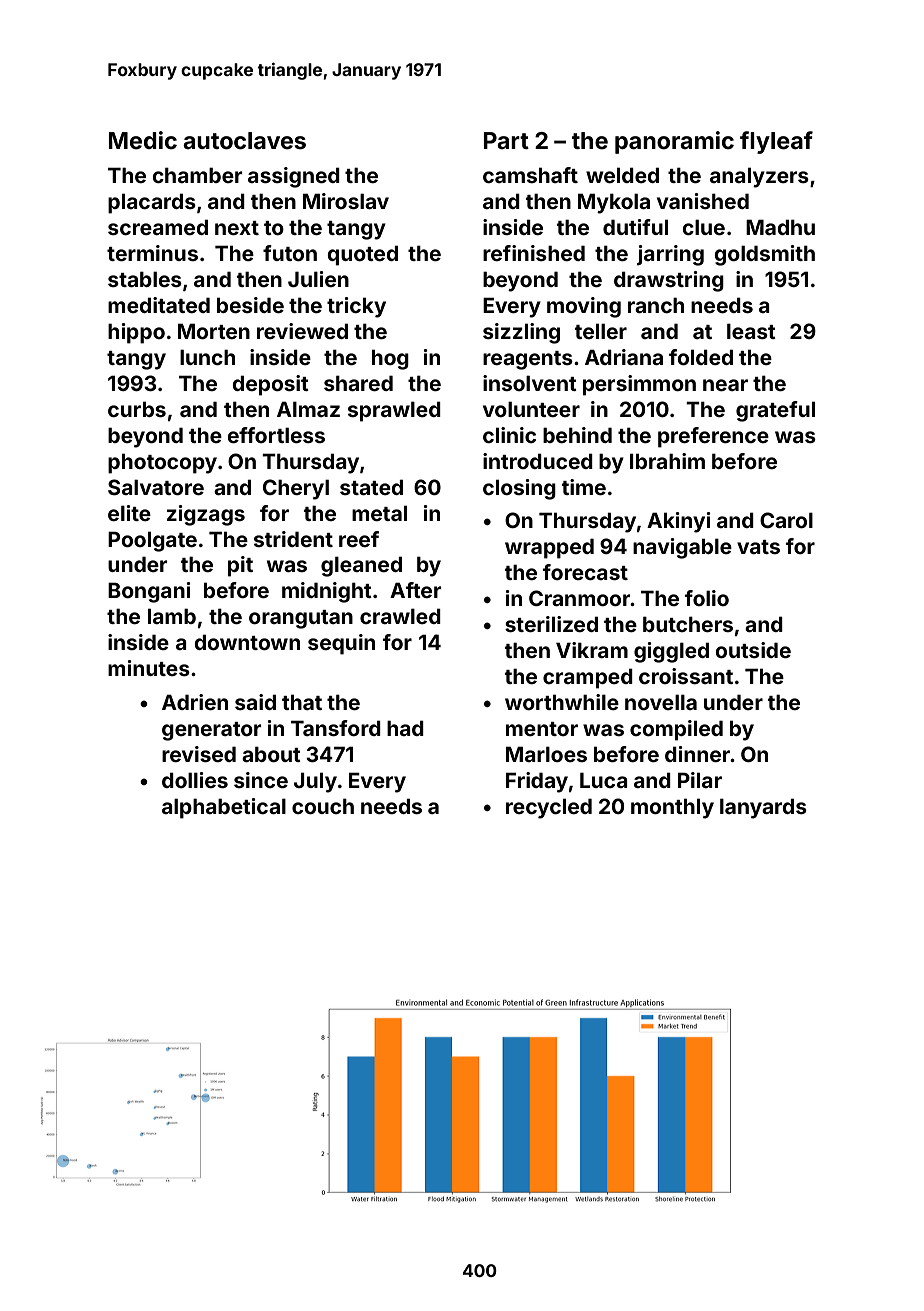 This screenshot has width=924, height=1311. Describe the element at coordinates (361, 566) in the screenshot. I see `gleaned` at that location.
